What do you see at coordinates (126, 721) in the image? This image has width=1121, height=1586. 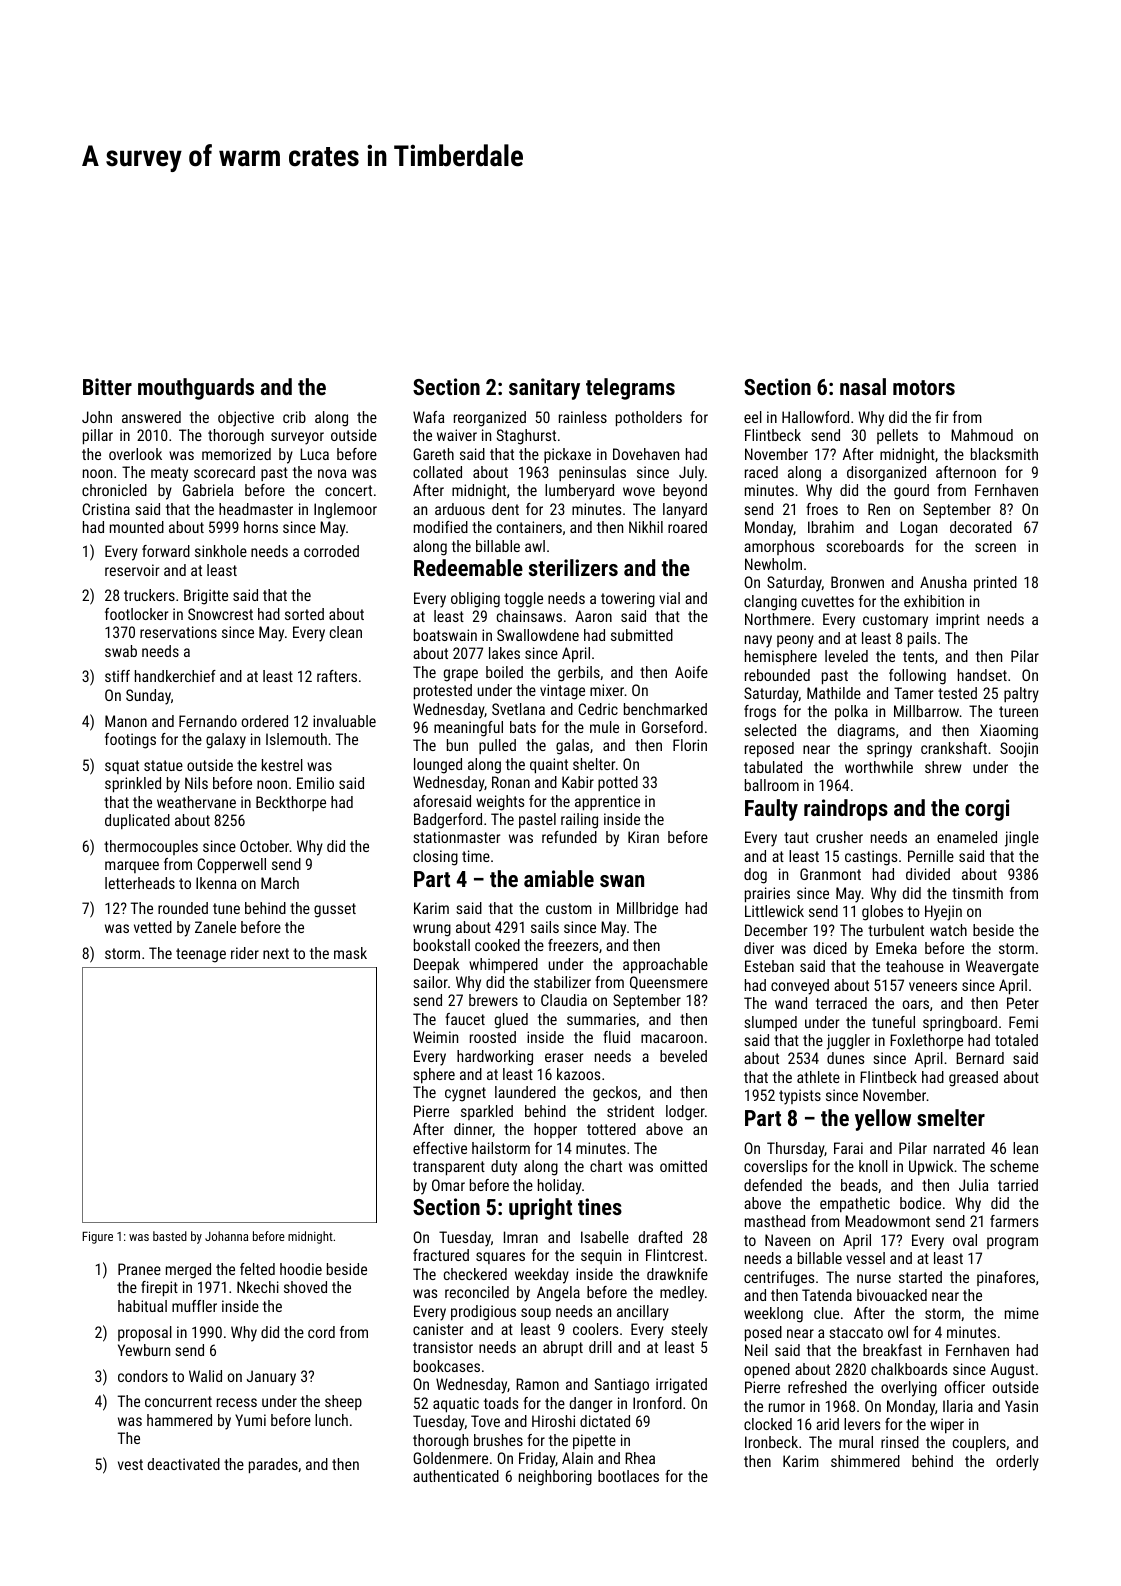 I see `Manon` at bounding box center [126, 721].
